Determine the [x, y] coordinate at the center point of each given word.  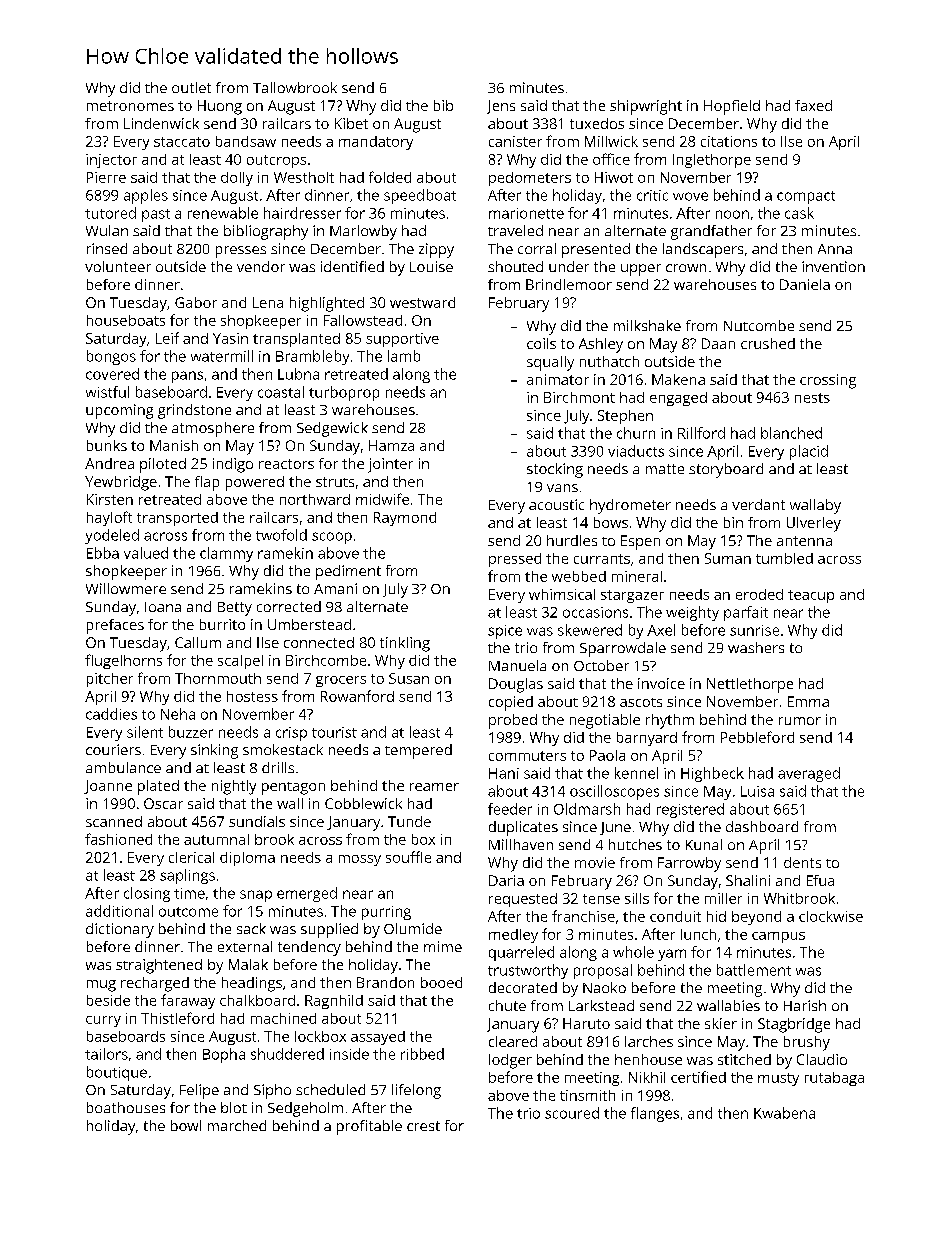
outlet [191, 87]
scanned [114, 821]
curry [103, 1021]
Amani [335, 588]
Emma [808, 701]
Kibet [351, 123]
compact [806, 197]
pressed [515, 560]
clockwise [831, 916]
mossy [360, 860]
